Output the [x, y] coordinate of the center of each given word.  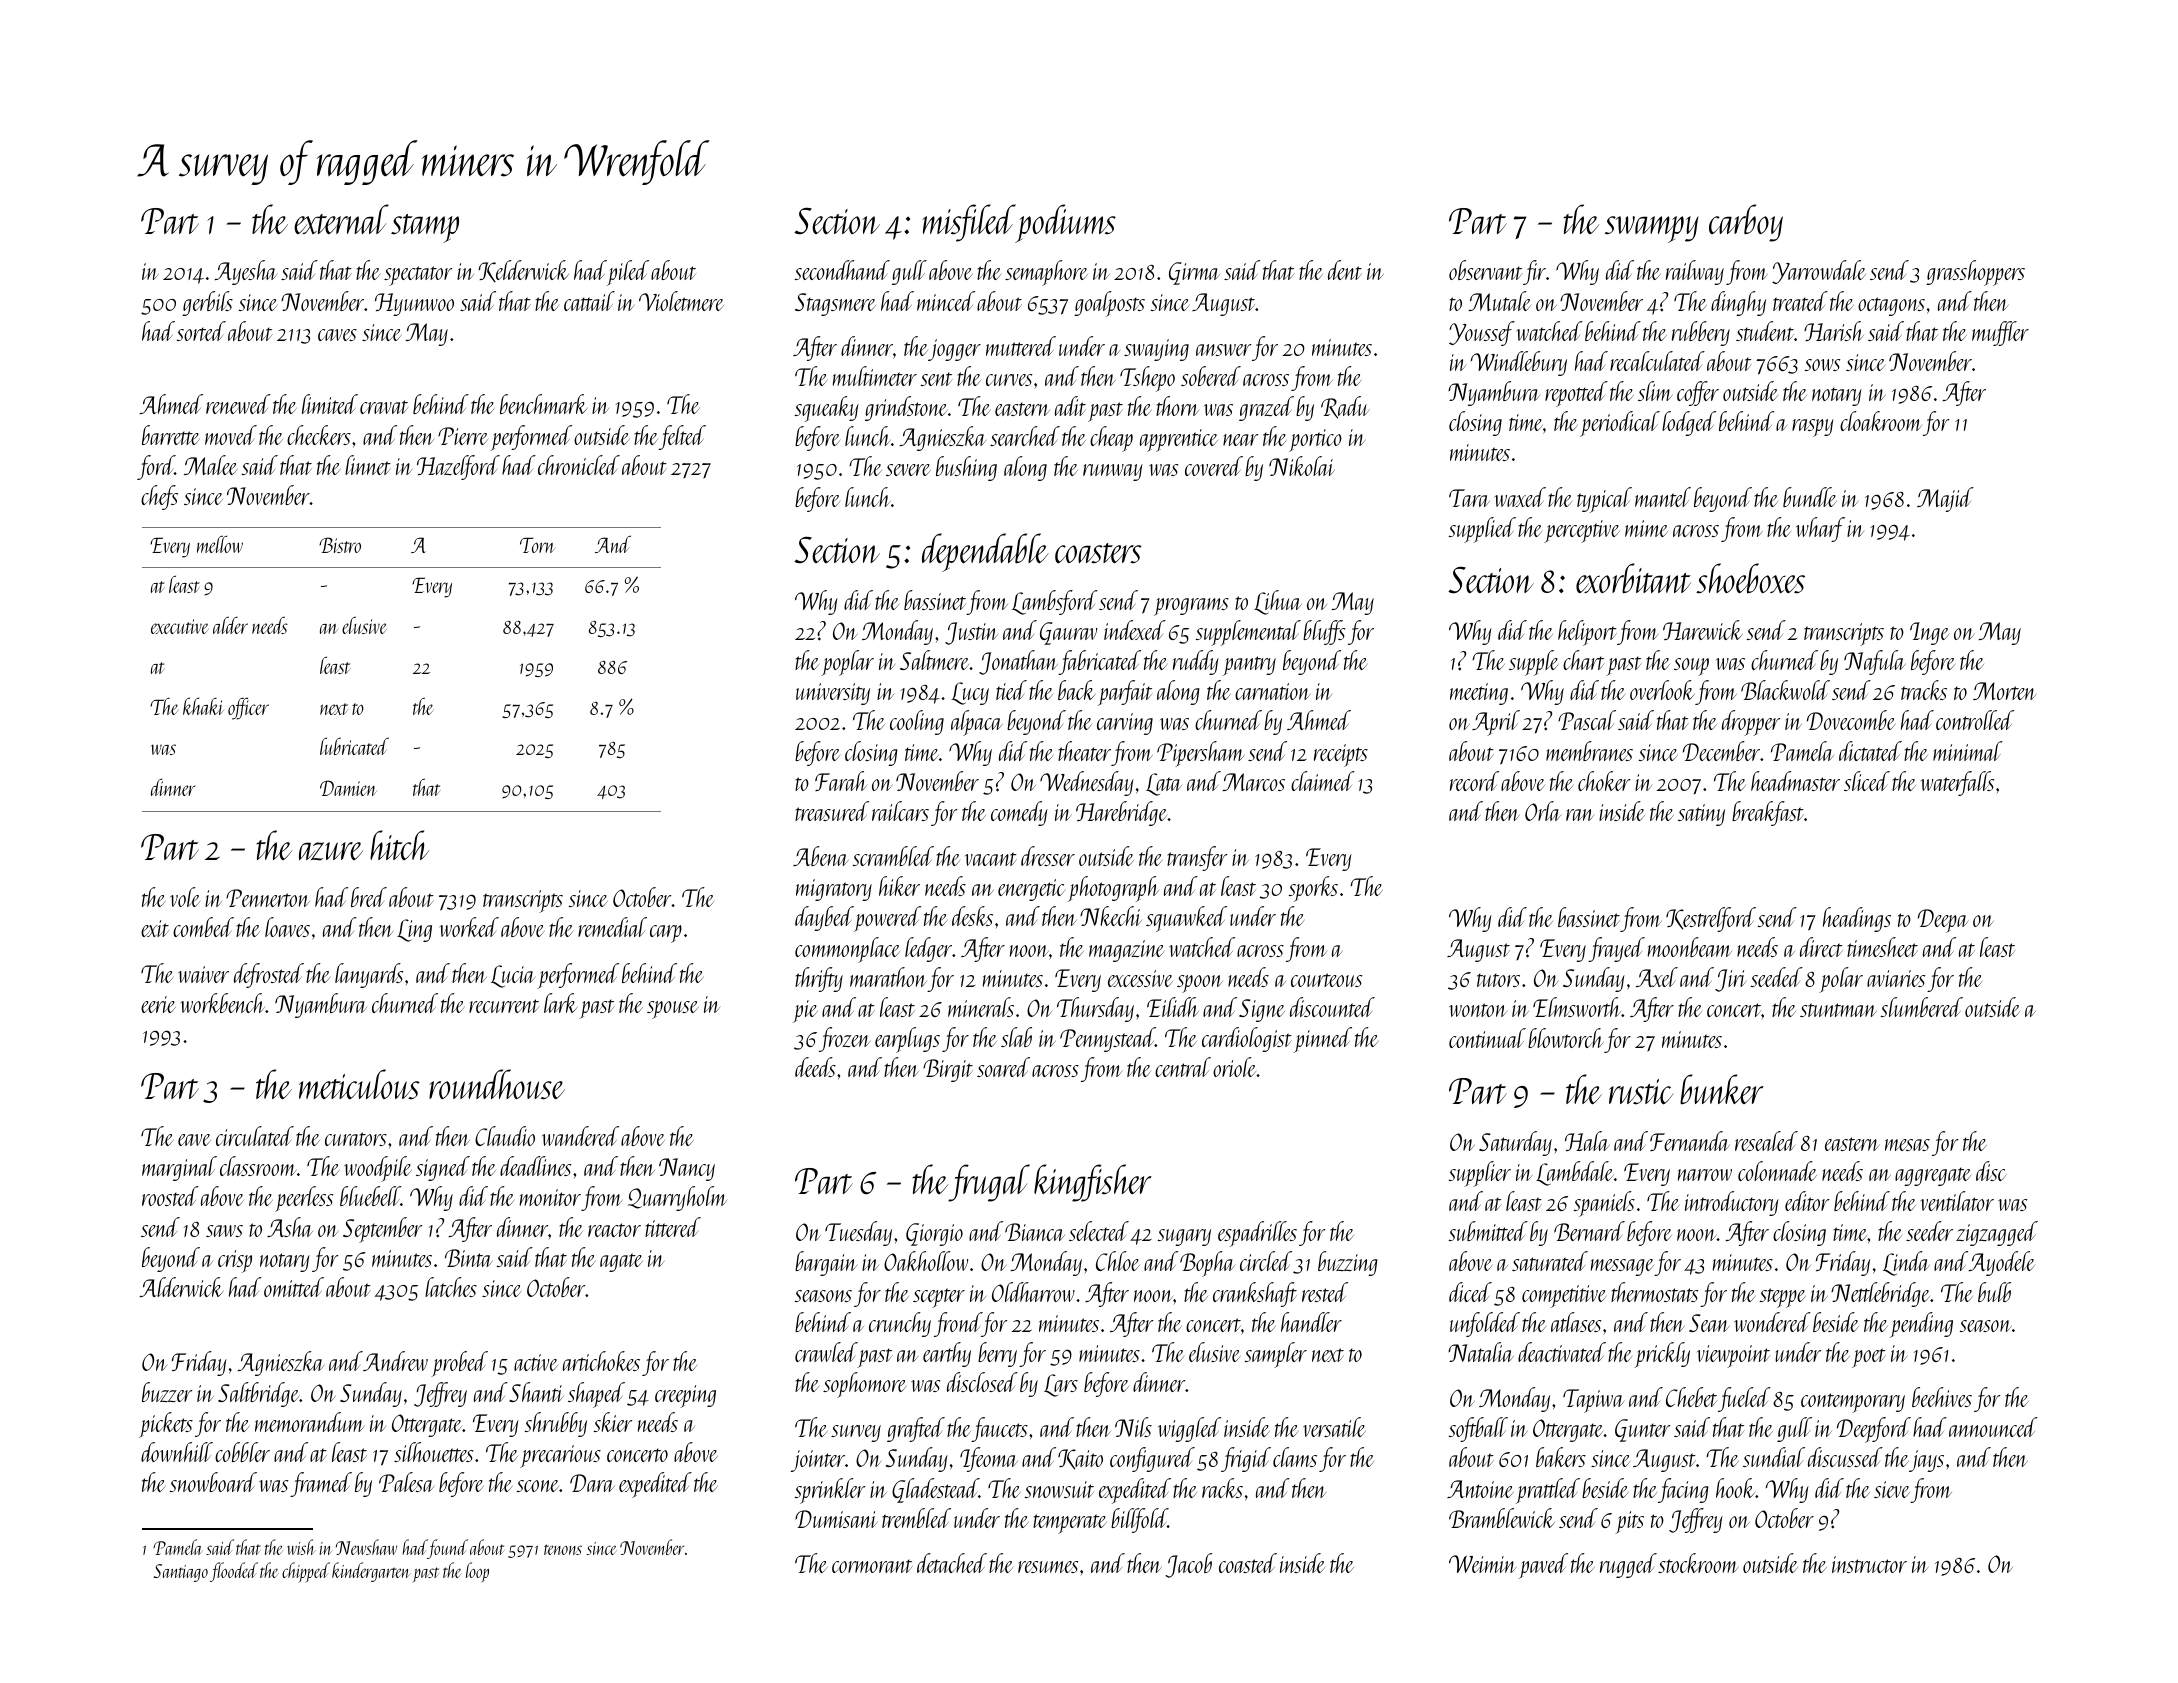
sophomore [864, 1385]
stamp [425, 228]
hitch [399, 845]
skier [613, 1422]
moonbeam [1690, 947]
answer [1223, 350]
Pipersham [1200, 754]
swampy [1652, 229]
